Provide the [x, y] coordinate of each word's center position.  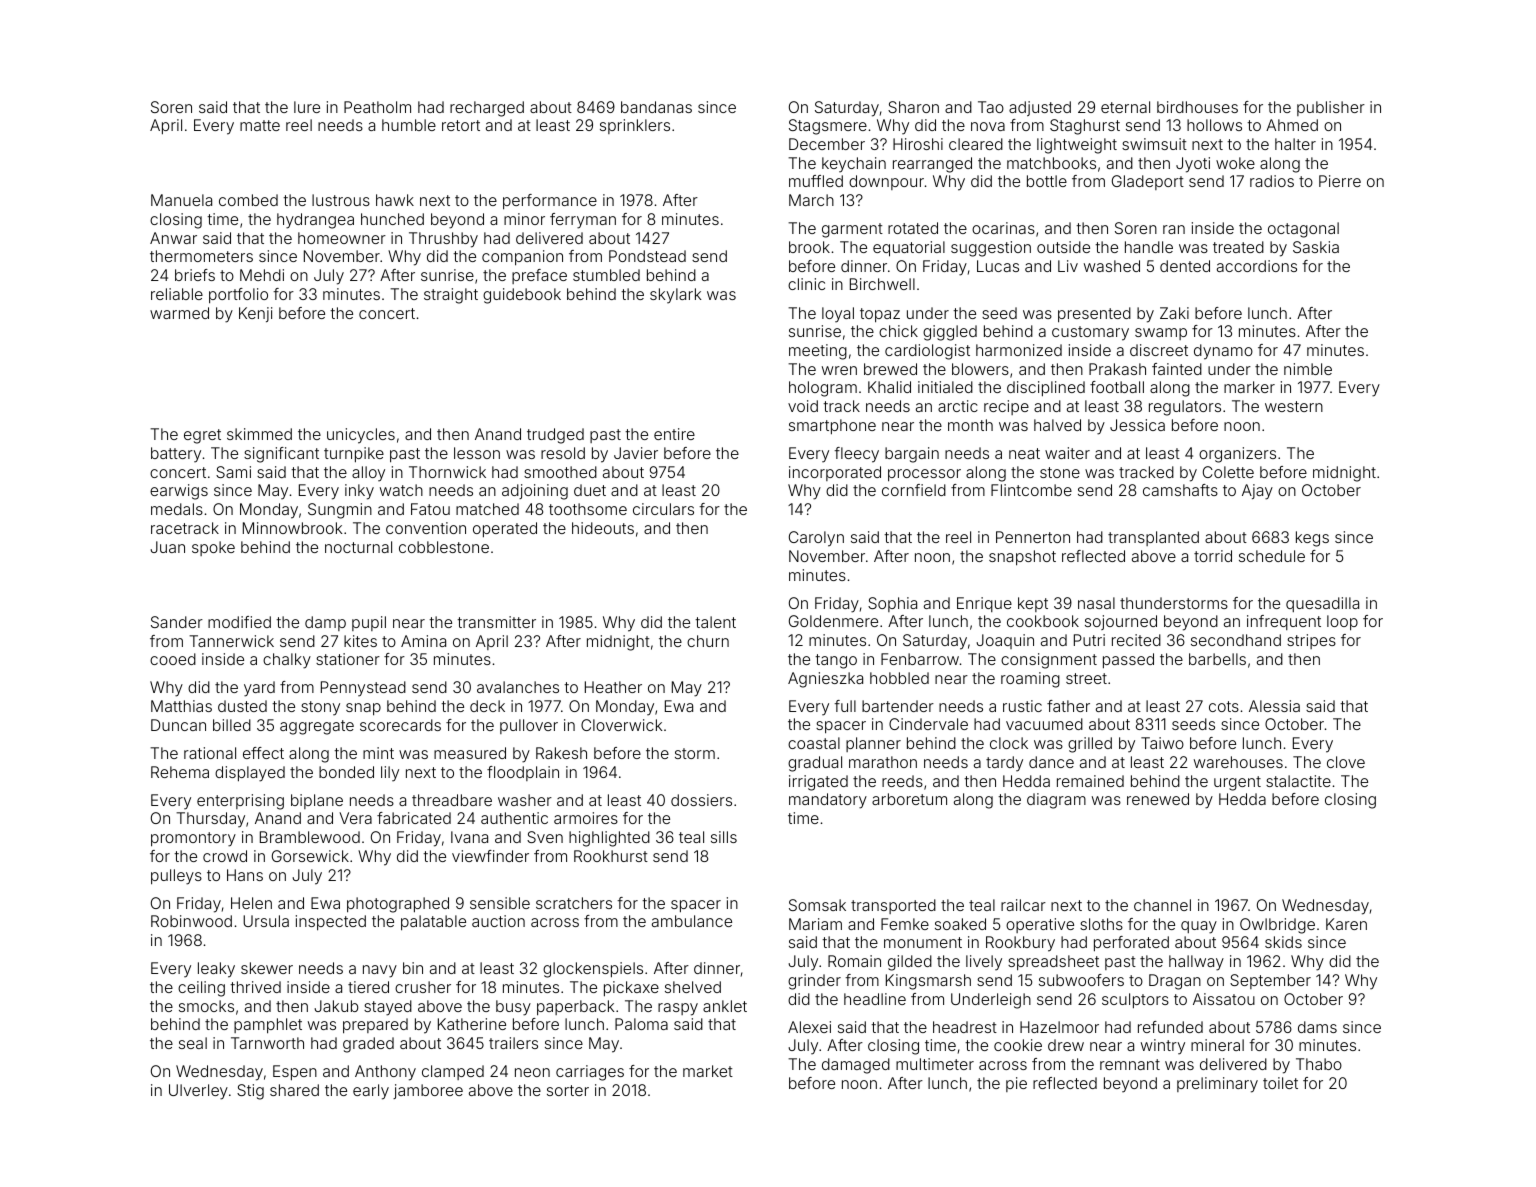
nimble [1308, 369]
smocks [206, 1006]
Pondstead [647, 256]
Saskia [1316, 247]
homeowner [342, 238]
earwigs [179, 492]
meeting [818, 352]
